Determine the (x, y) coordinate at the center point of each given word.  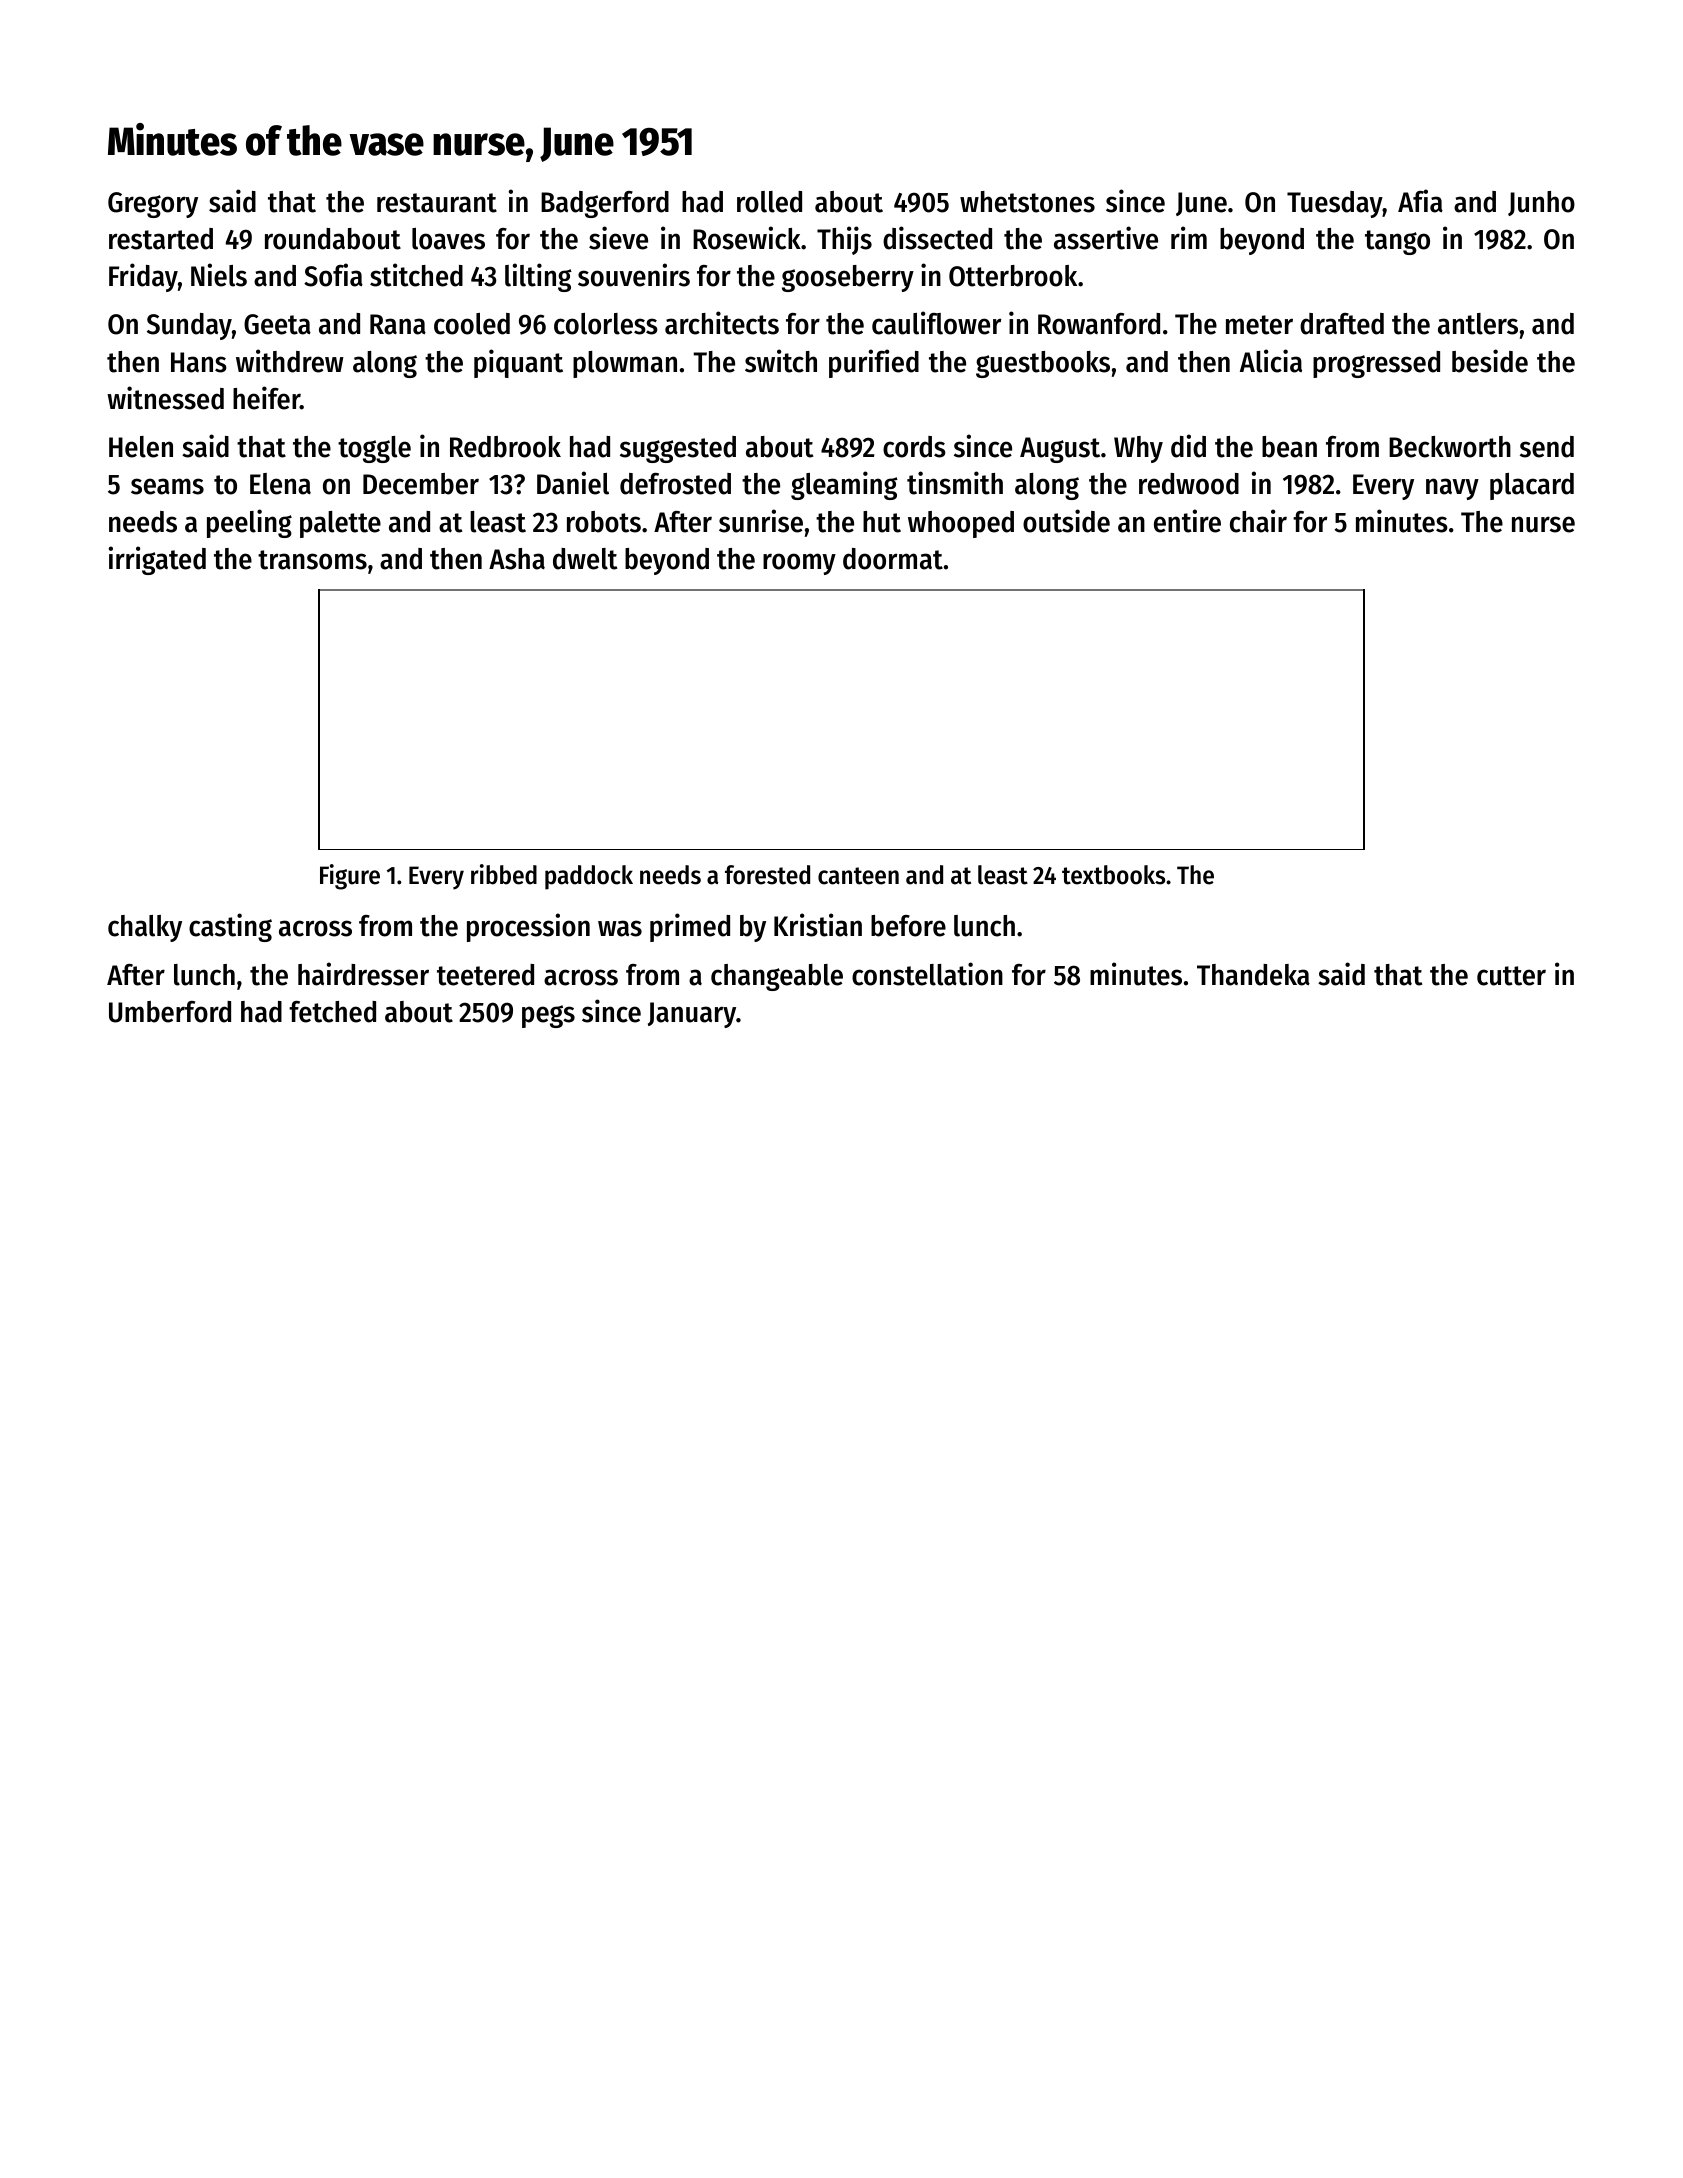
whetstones (1027, 202)
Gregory (153, 205)
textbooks (1113, 875)
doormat (893, 559)
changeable (777, 977)
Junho (1541, 203)
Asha (517, 559)
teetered (485, 975)
